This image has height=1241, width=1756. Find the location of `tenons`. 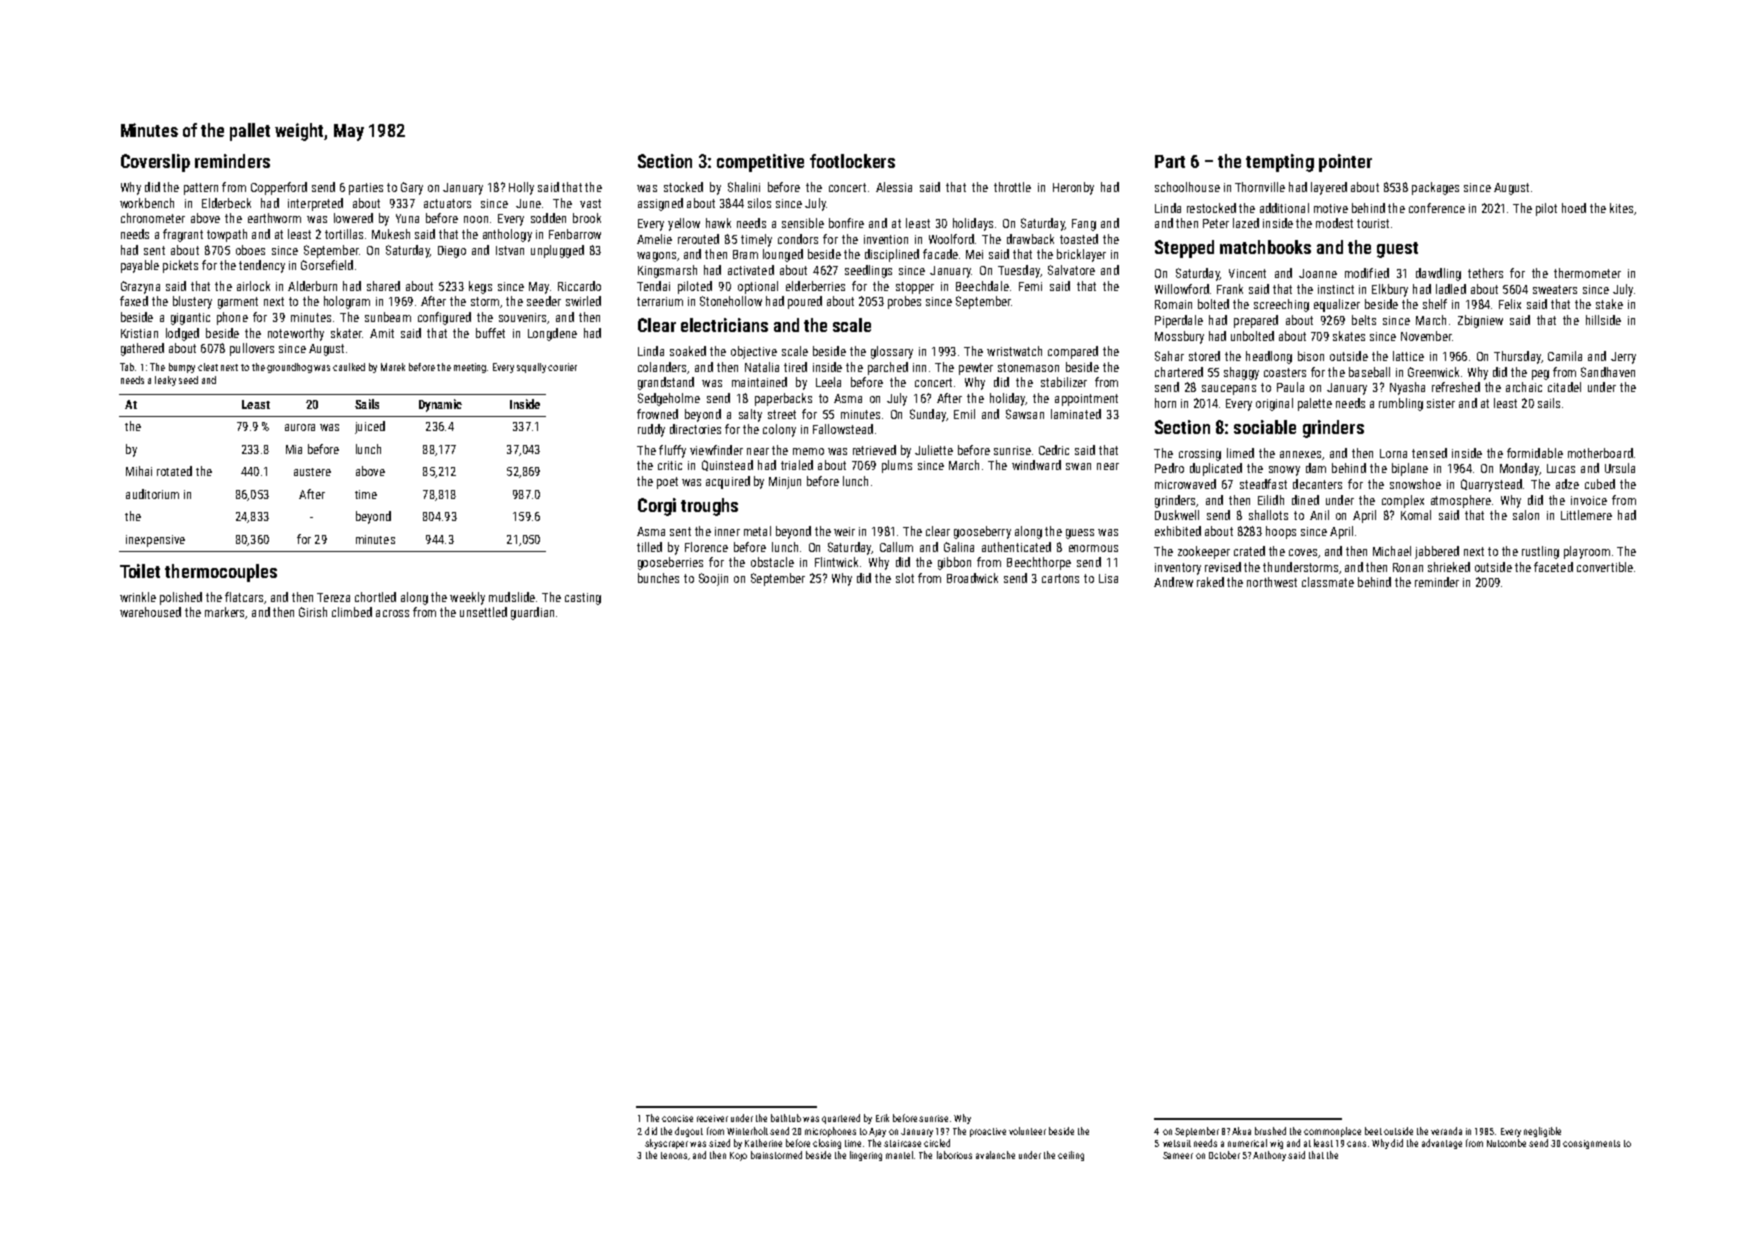

tenons is located at coordinates (674, 1155).
